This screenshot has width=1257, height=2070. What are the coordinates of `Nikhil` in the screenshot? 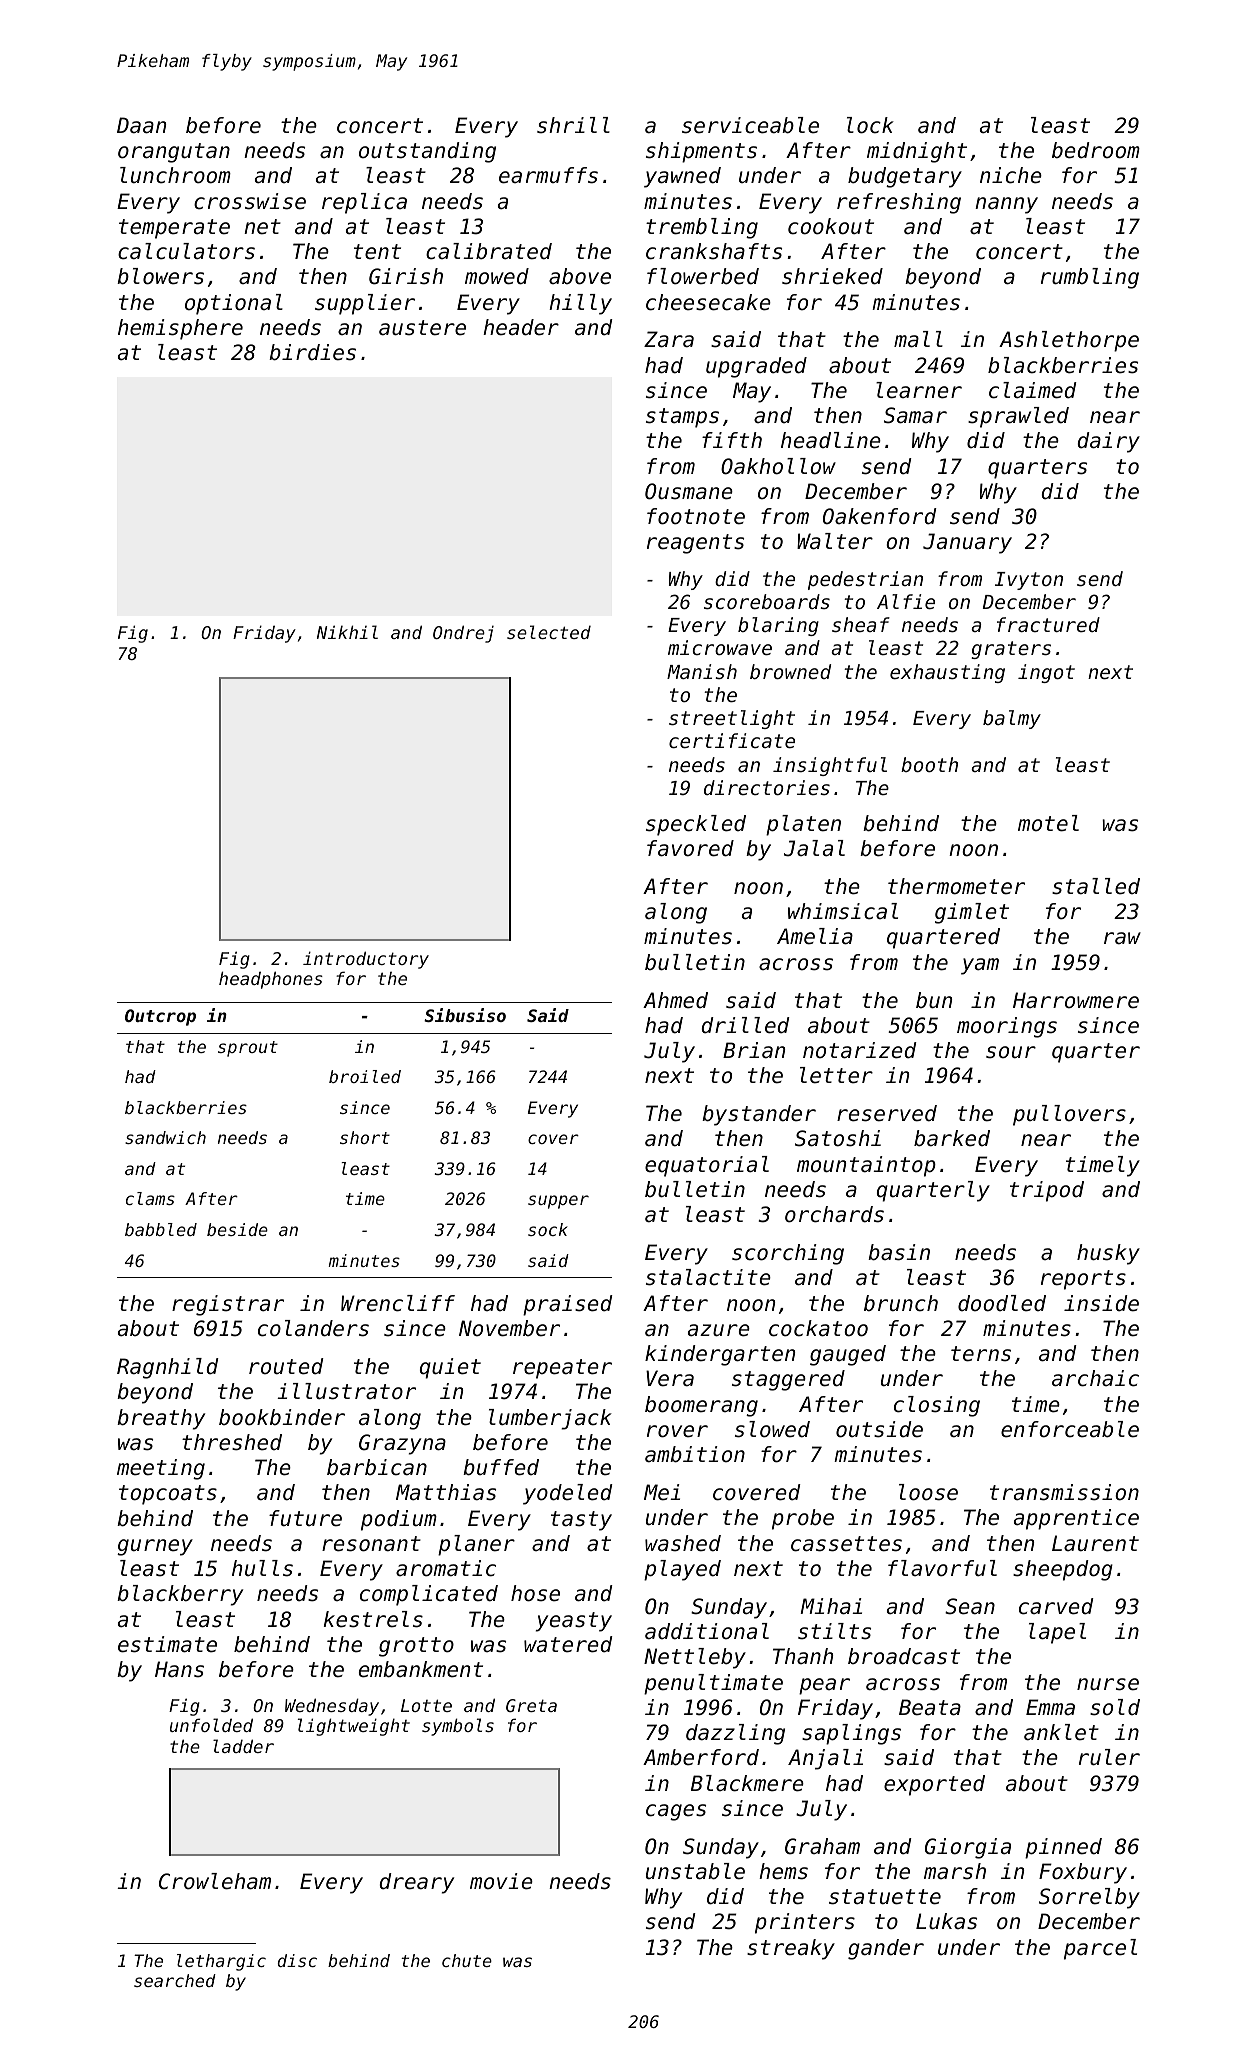 It's located at (347, 632).
